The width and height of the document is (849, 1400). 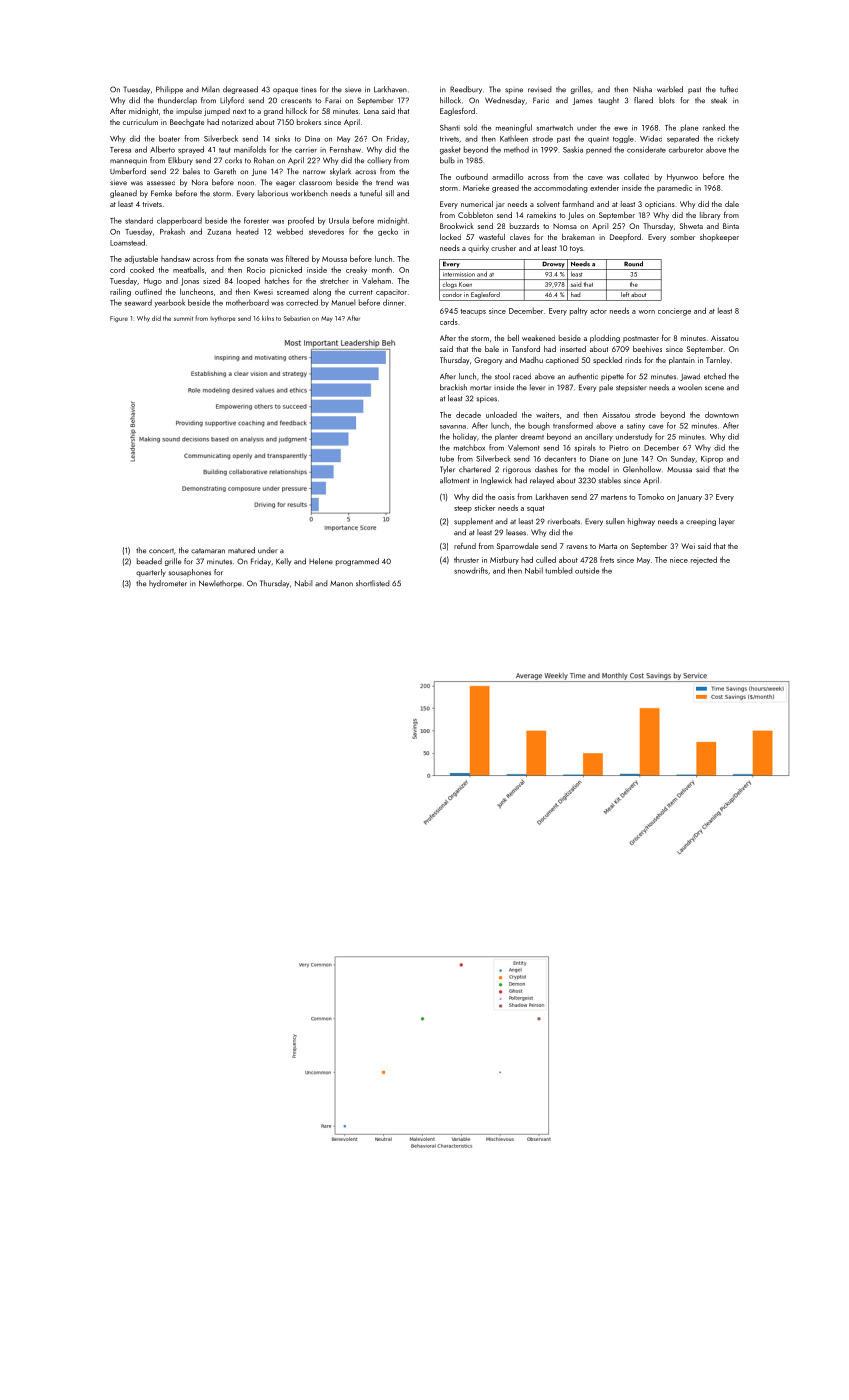 I want to click on stevedores, so click(x=326, y=231).
